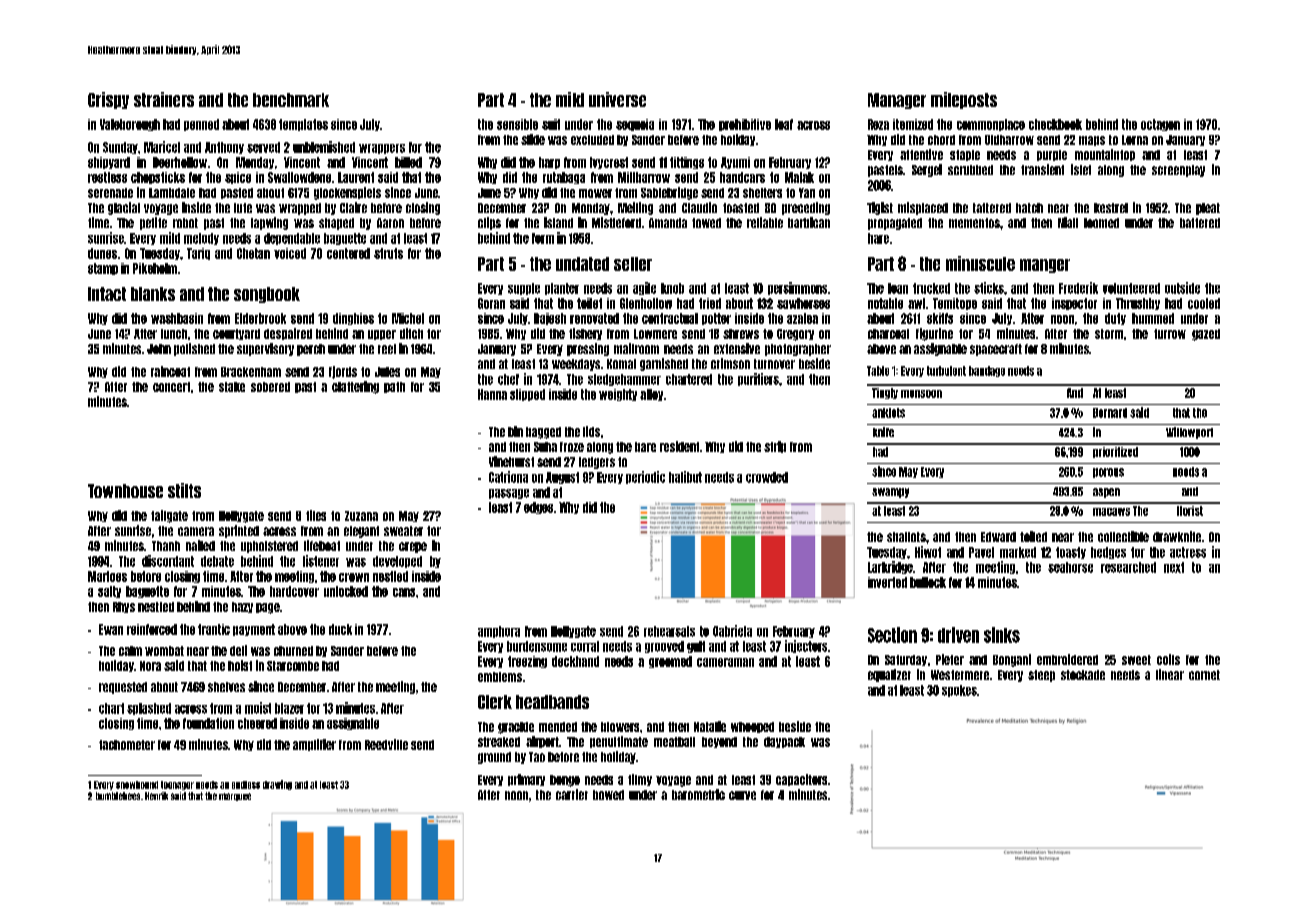 This document has height=924, width=1308. I want to click on lunch, so click(174, 334).
